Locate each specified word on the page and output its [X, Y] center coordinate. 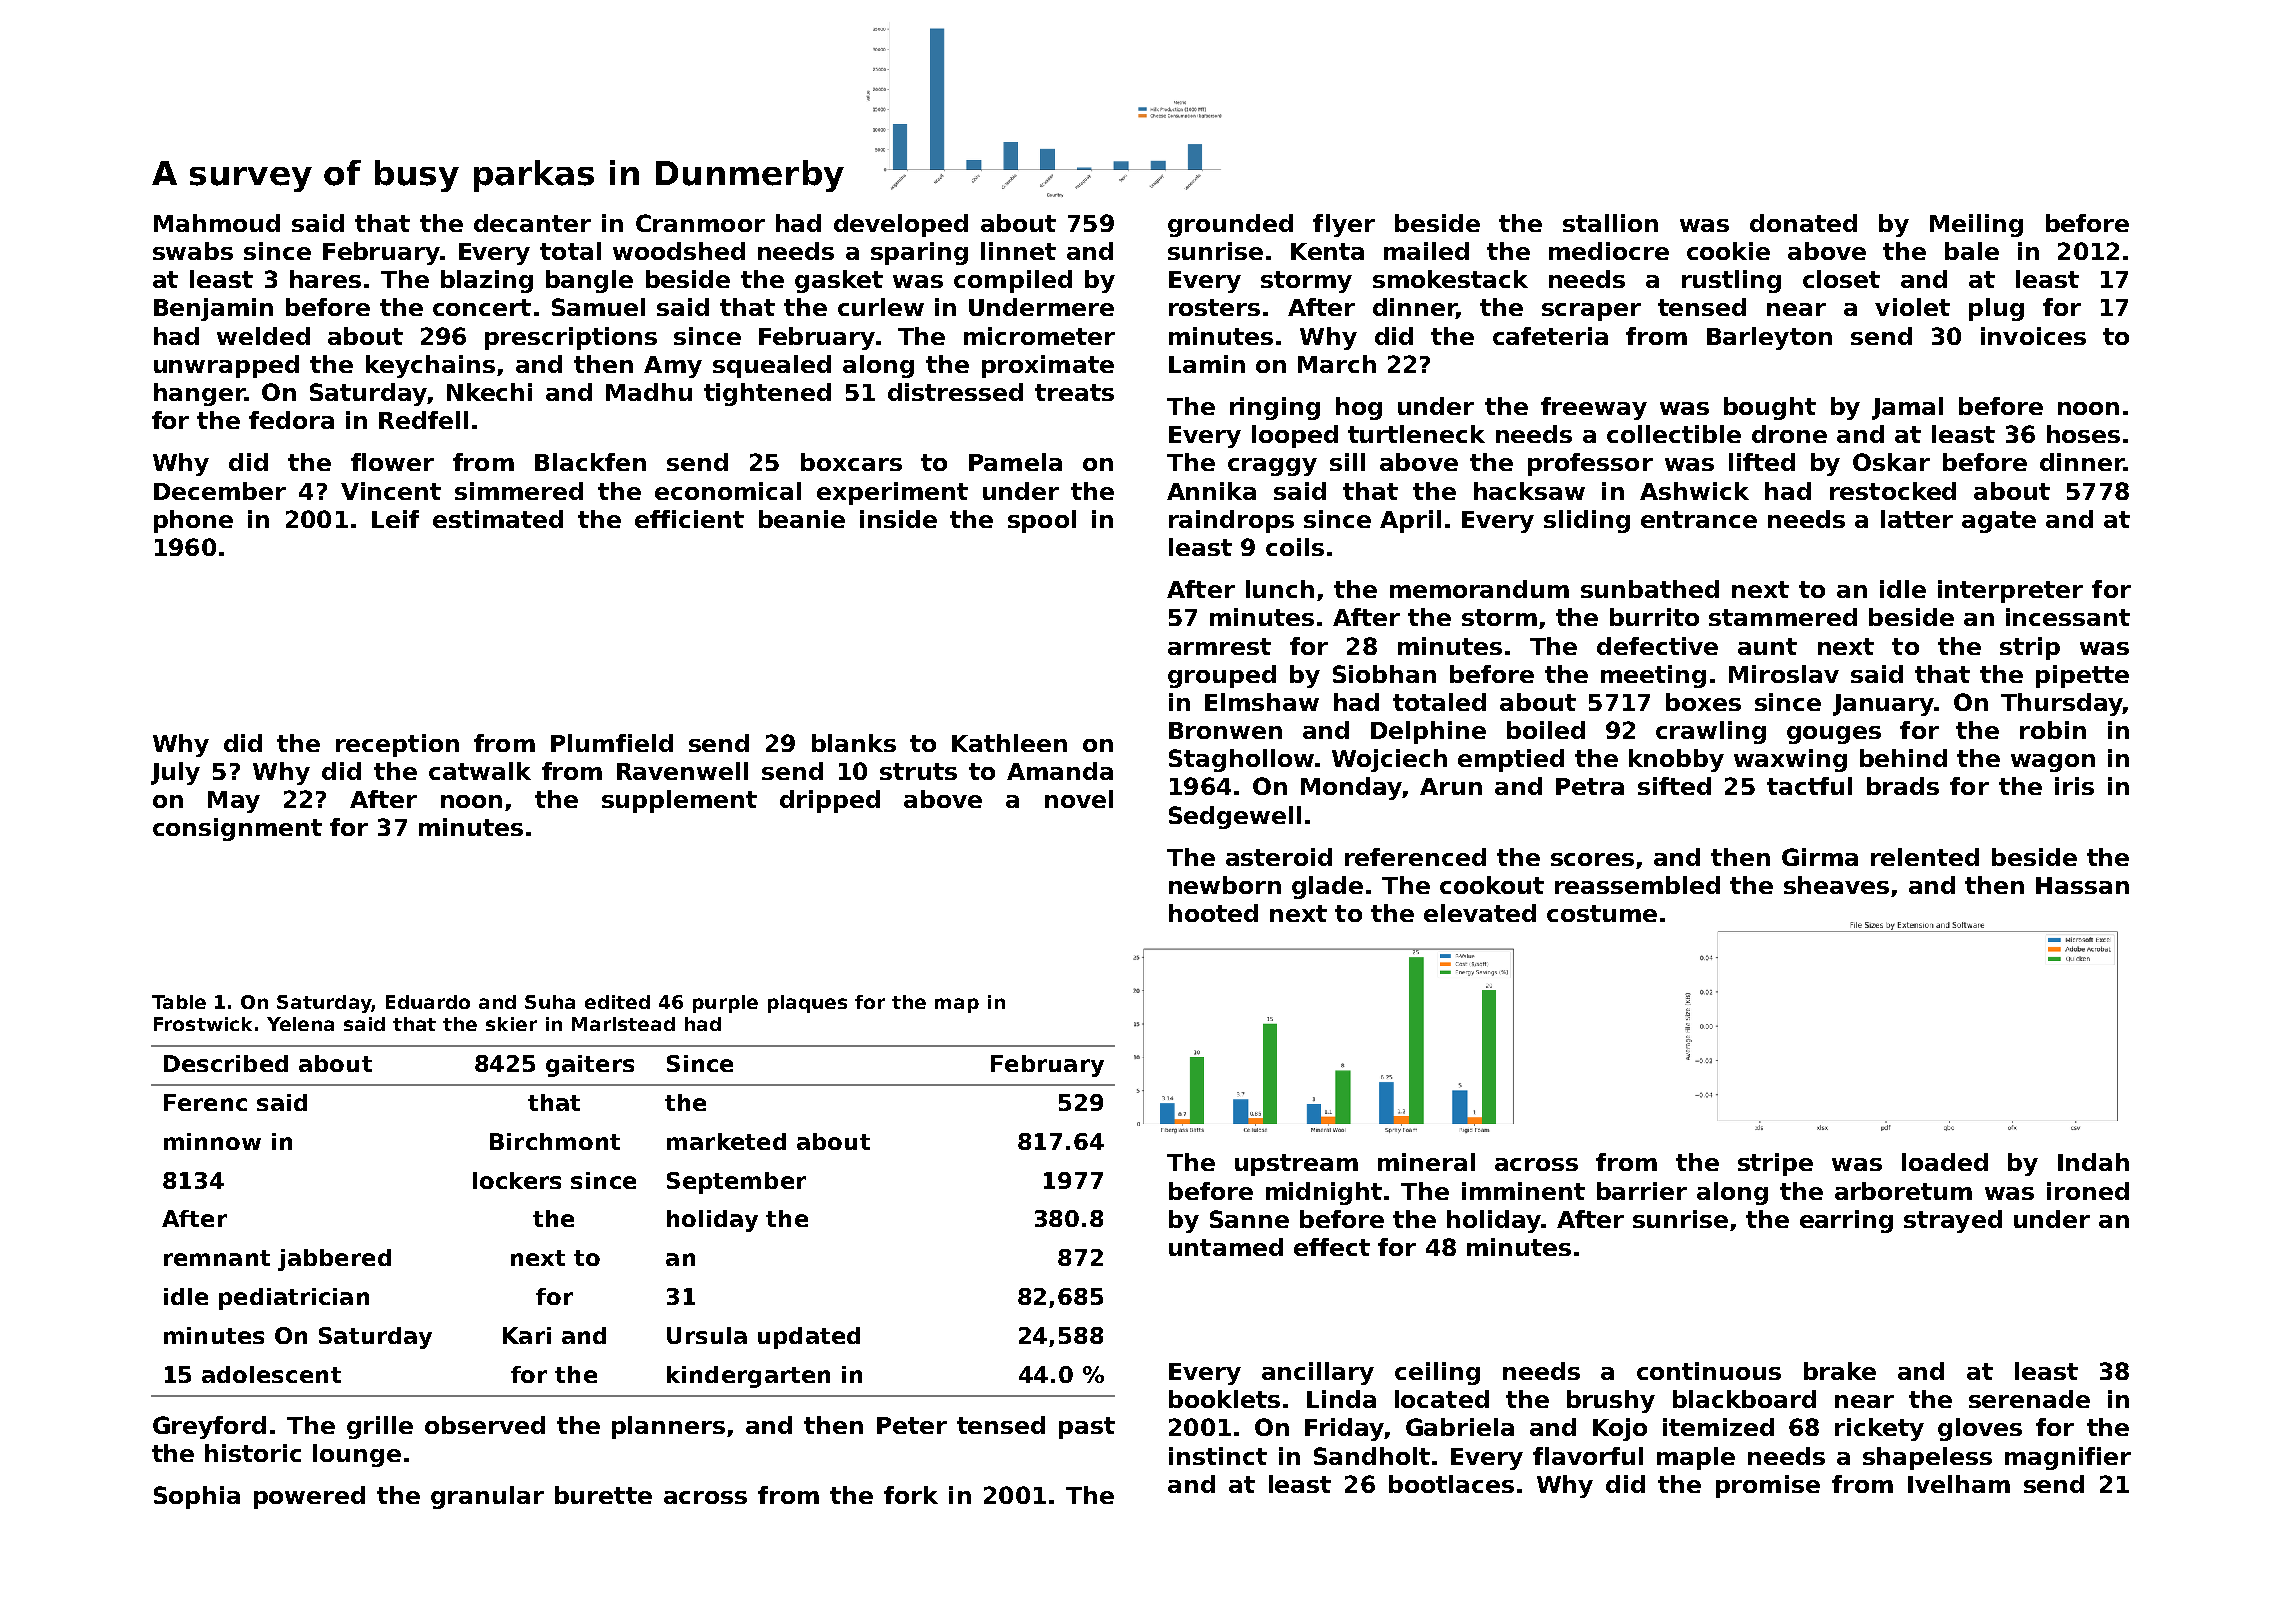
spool [1042, 521]
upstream [1296, 1165]
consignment [237, 829]
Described [226, 1063]
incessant [2068, 617]
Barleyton [1769, 338]
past [1087, 1428]
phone [193, 521]
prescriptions [571, 338]
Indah [2093, 1162]
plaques [807, 1004]
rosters [1214, 307]
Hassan [2082, 885]
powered [309, 1497]
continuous [1709, 1371]
